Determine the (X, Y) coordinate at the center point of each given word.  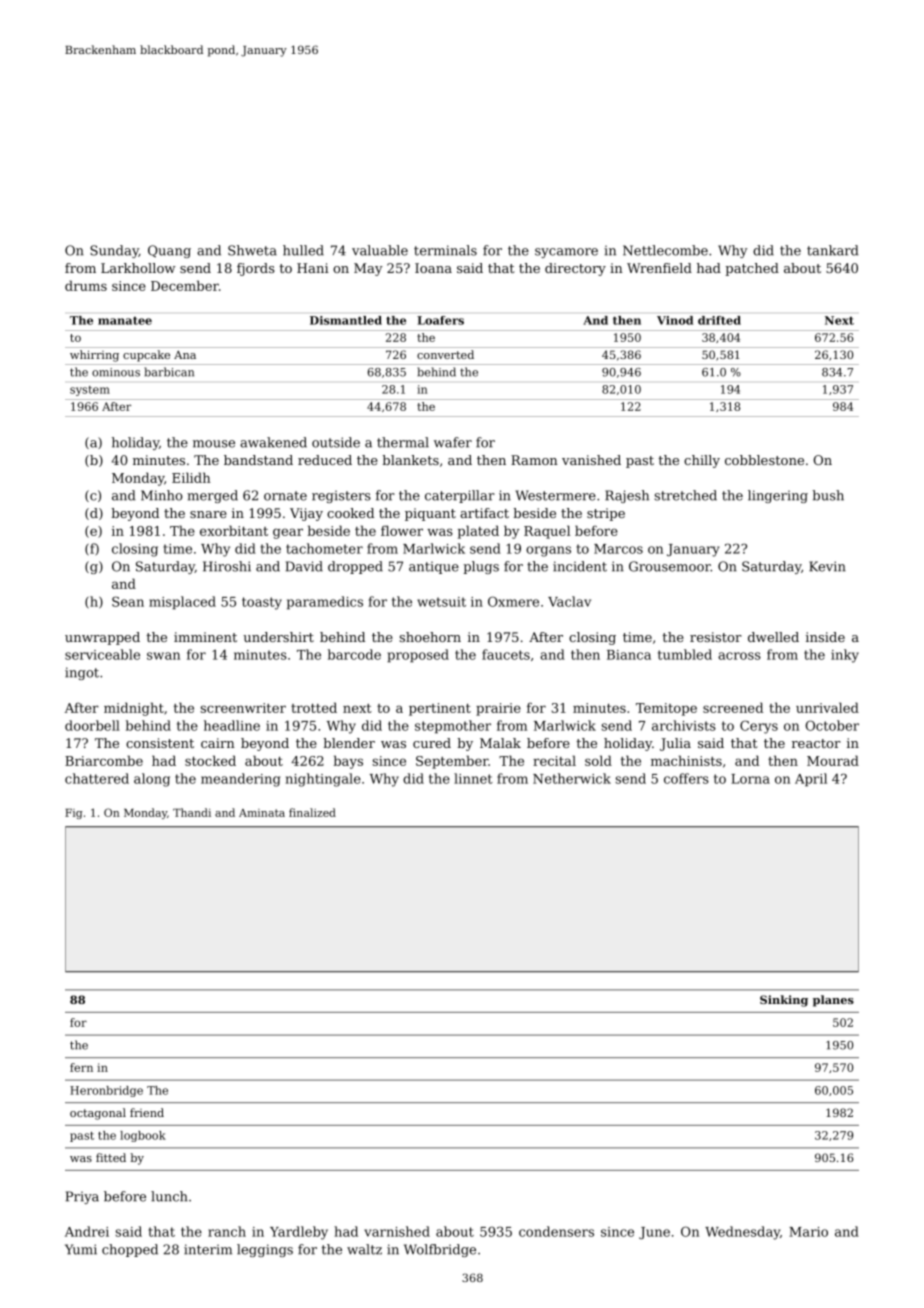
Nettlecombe (665, 250)
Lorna (750, 779)
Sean (128, 601)
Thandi (192, 812)
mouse (214, 444)
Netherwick (572, 778)
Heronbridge (106, 1091)
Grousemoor (670, 566)
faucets (506, 654)
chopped (130, 1250)
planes (833, 1001)
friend (147, 1112)
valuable (380, 250)
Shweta (252, 250)
